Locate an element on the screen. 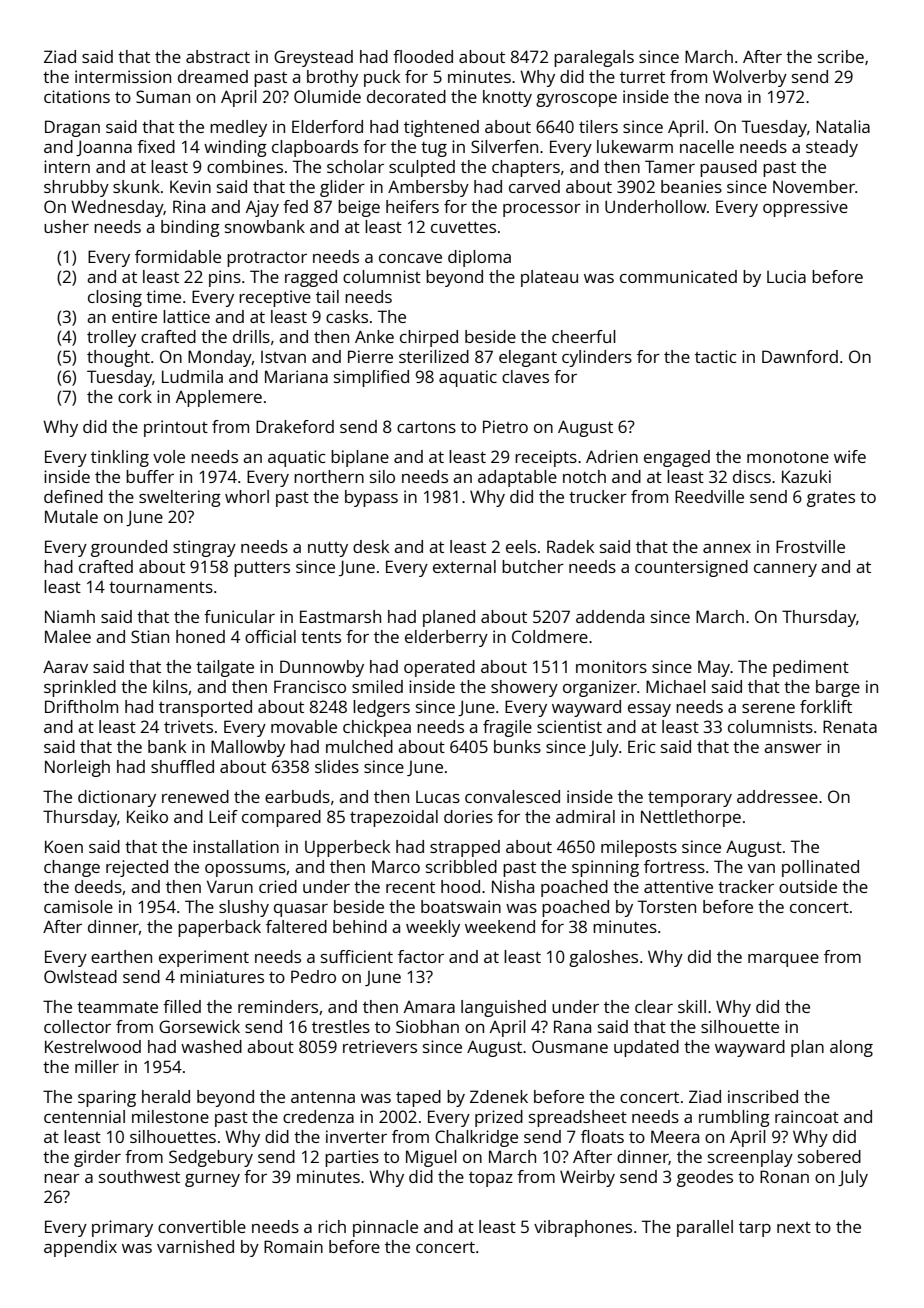 This screenshot has width=924, height=1308. screenplay is located at coordinates (750, 1158).
